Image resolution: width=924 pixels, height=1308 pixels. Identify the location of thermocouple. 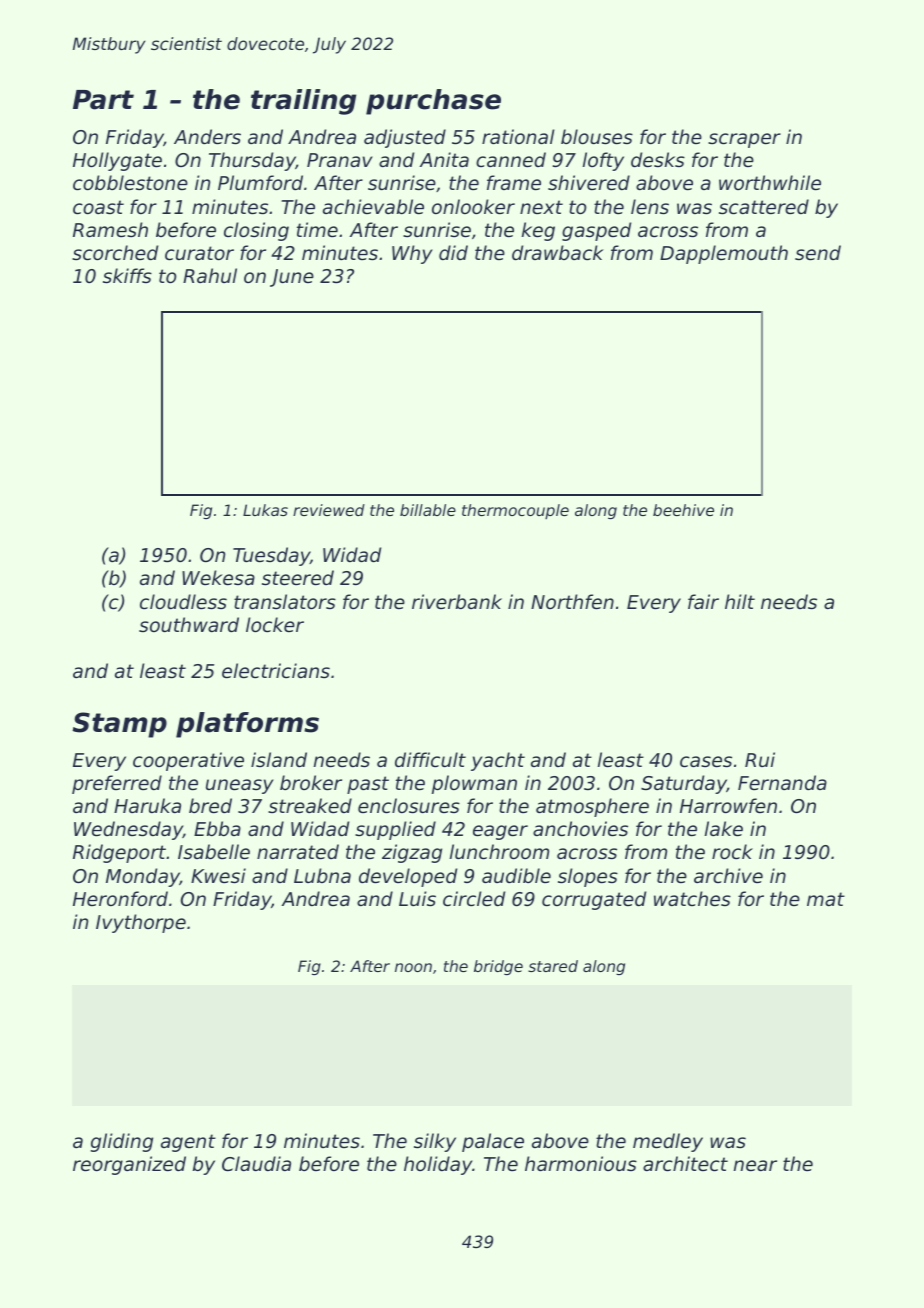
(515, 511).
